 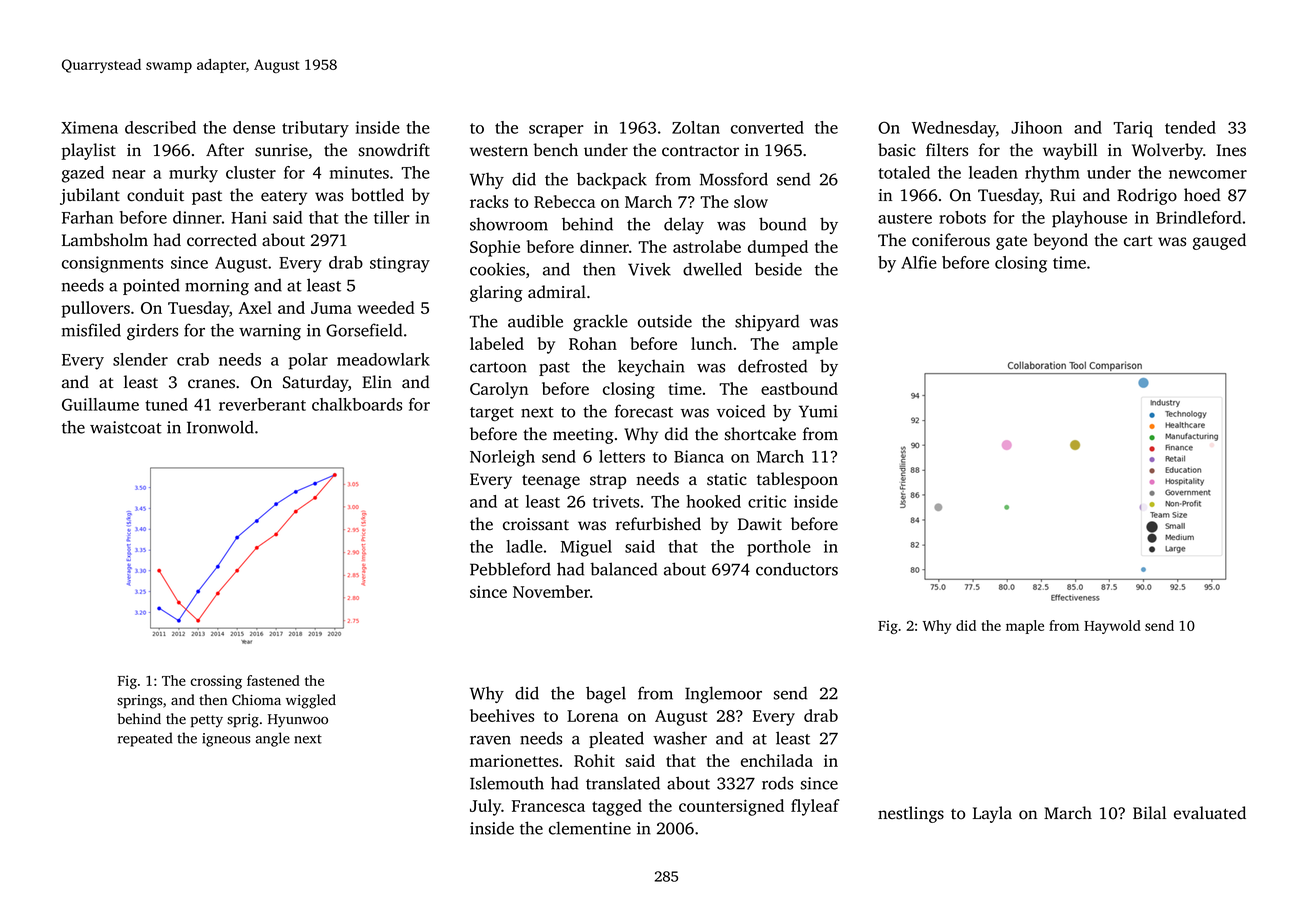 What do you see at coordinates (226, 740) in the screenshot?
I see `igneous` at bounding box center [226, 740].
